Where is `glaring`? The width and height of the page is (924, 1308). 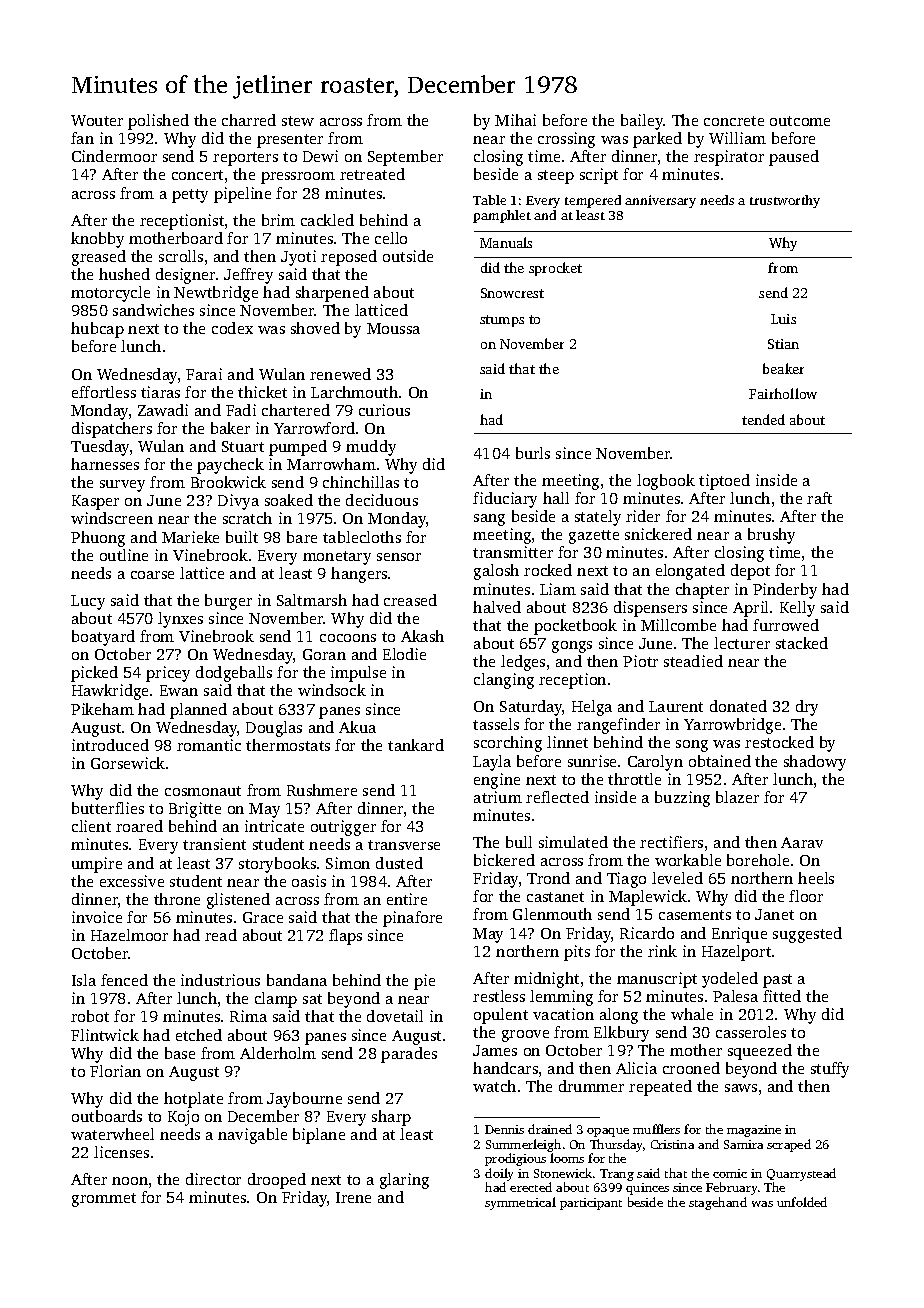 glaring is located at coordinates (404, 1181).
